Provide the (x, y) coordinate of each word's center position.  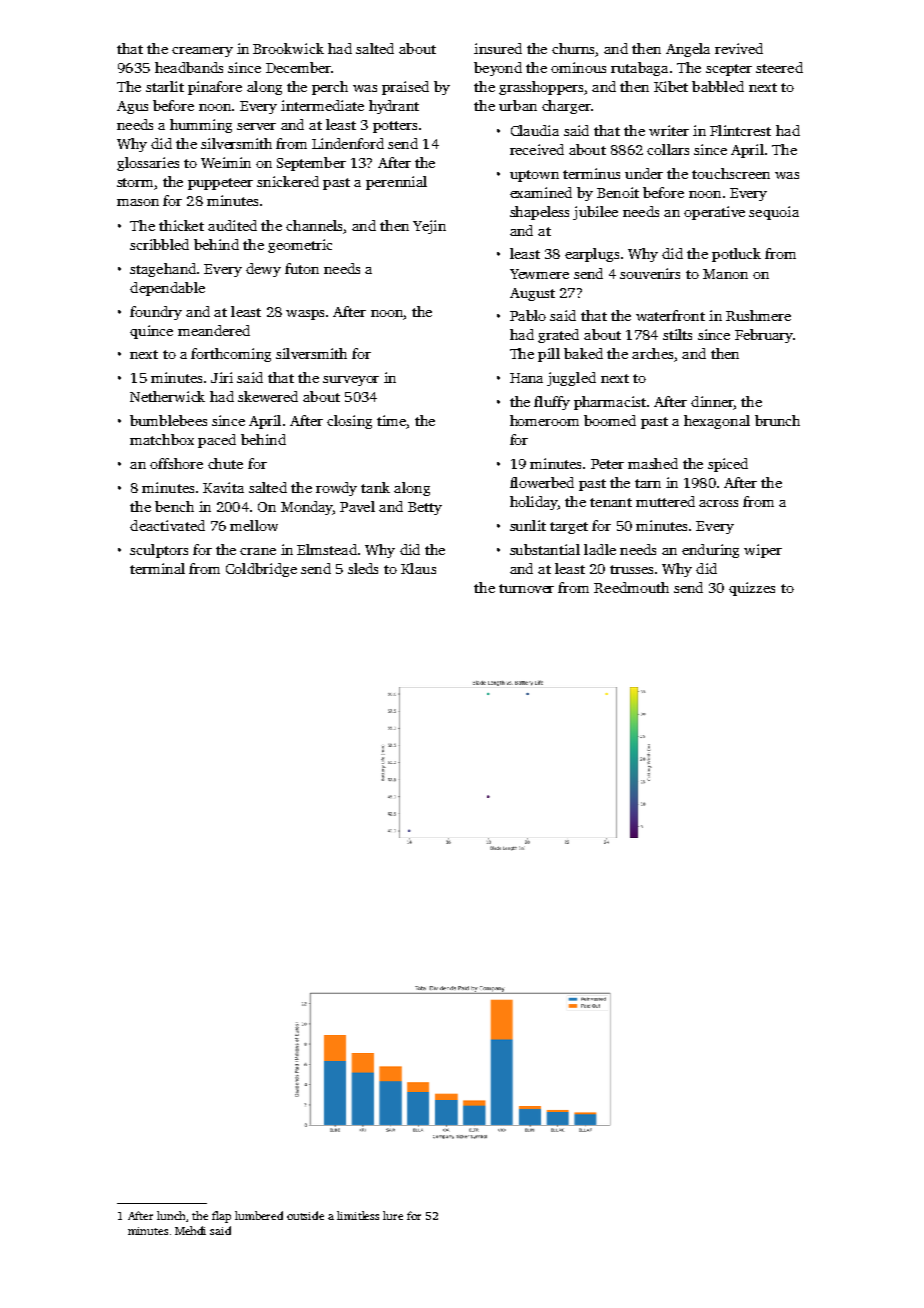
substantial (545, 549)
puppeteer (220, 184)
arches (652, 353)
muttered (665, 501)
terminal (157, 568)
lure (393, 1215)
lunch (171, 1215)
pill (549, 355)
